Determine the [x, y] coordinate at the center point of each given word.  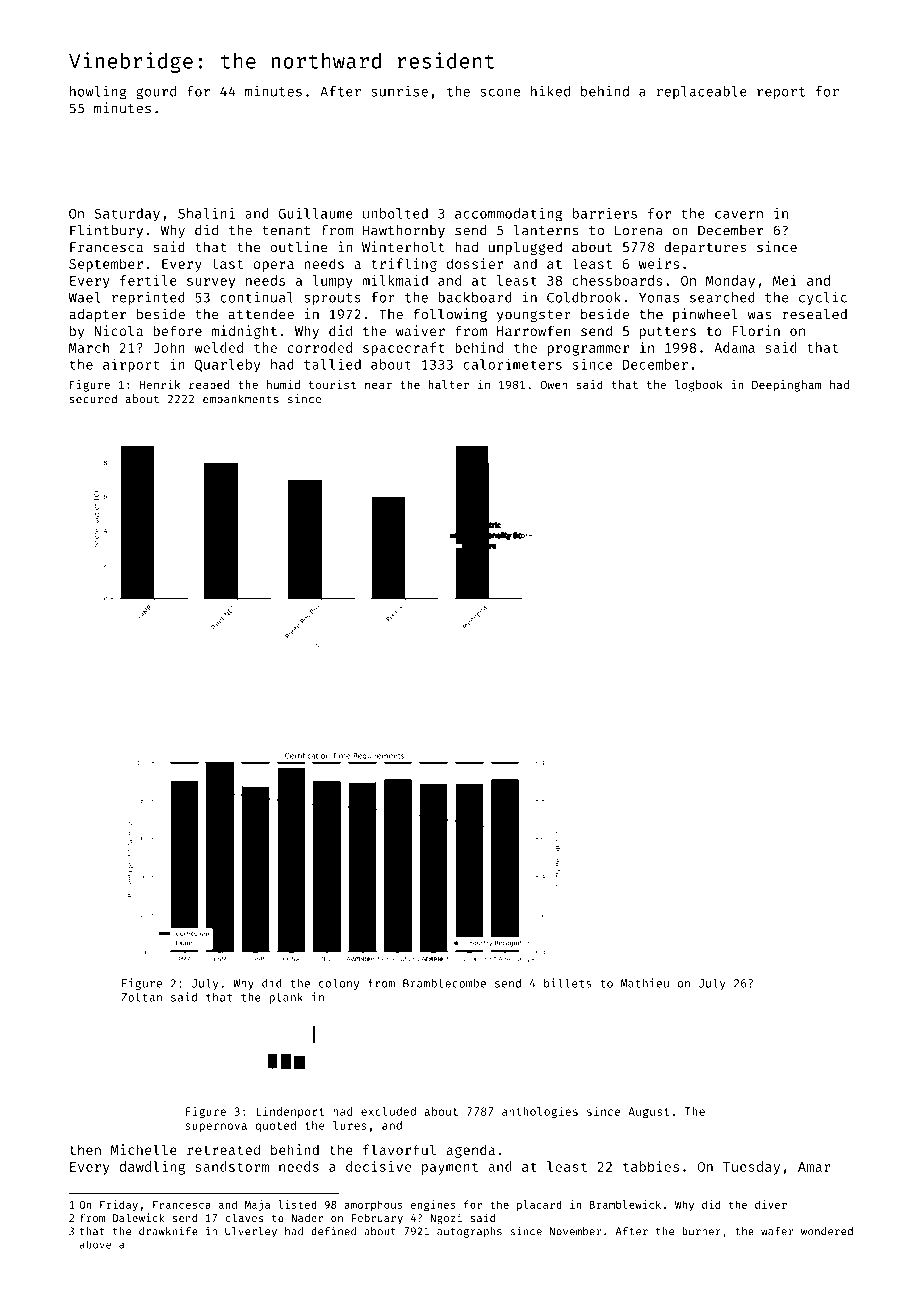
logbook [698, 386]
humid [283, 384]
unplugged [525, 248]
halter [449, 384]
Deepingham [787, 386]
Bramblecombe [444, 983]
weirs [659, 263]
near [378, 385]
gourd [156, 93]
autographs [469, 1232]
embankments [241, 399]
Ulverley [251, 1232]
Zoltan [141, 997]
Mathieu [645, 983]
